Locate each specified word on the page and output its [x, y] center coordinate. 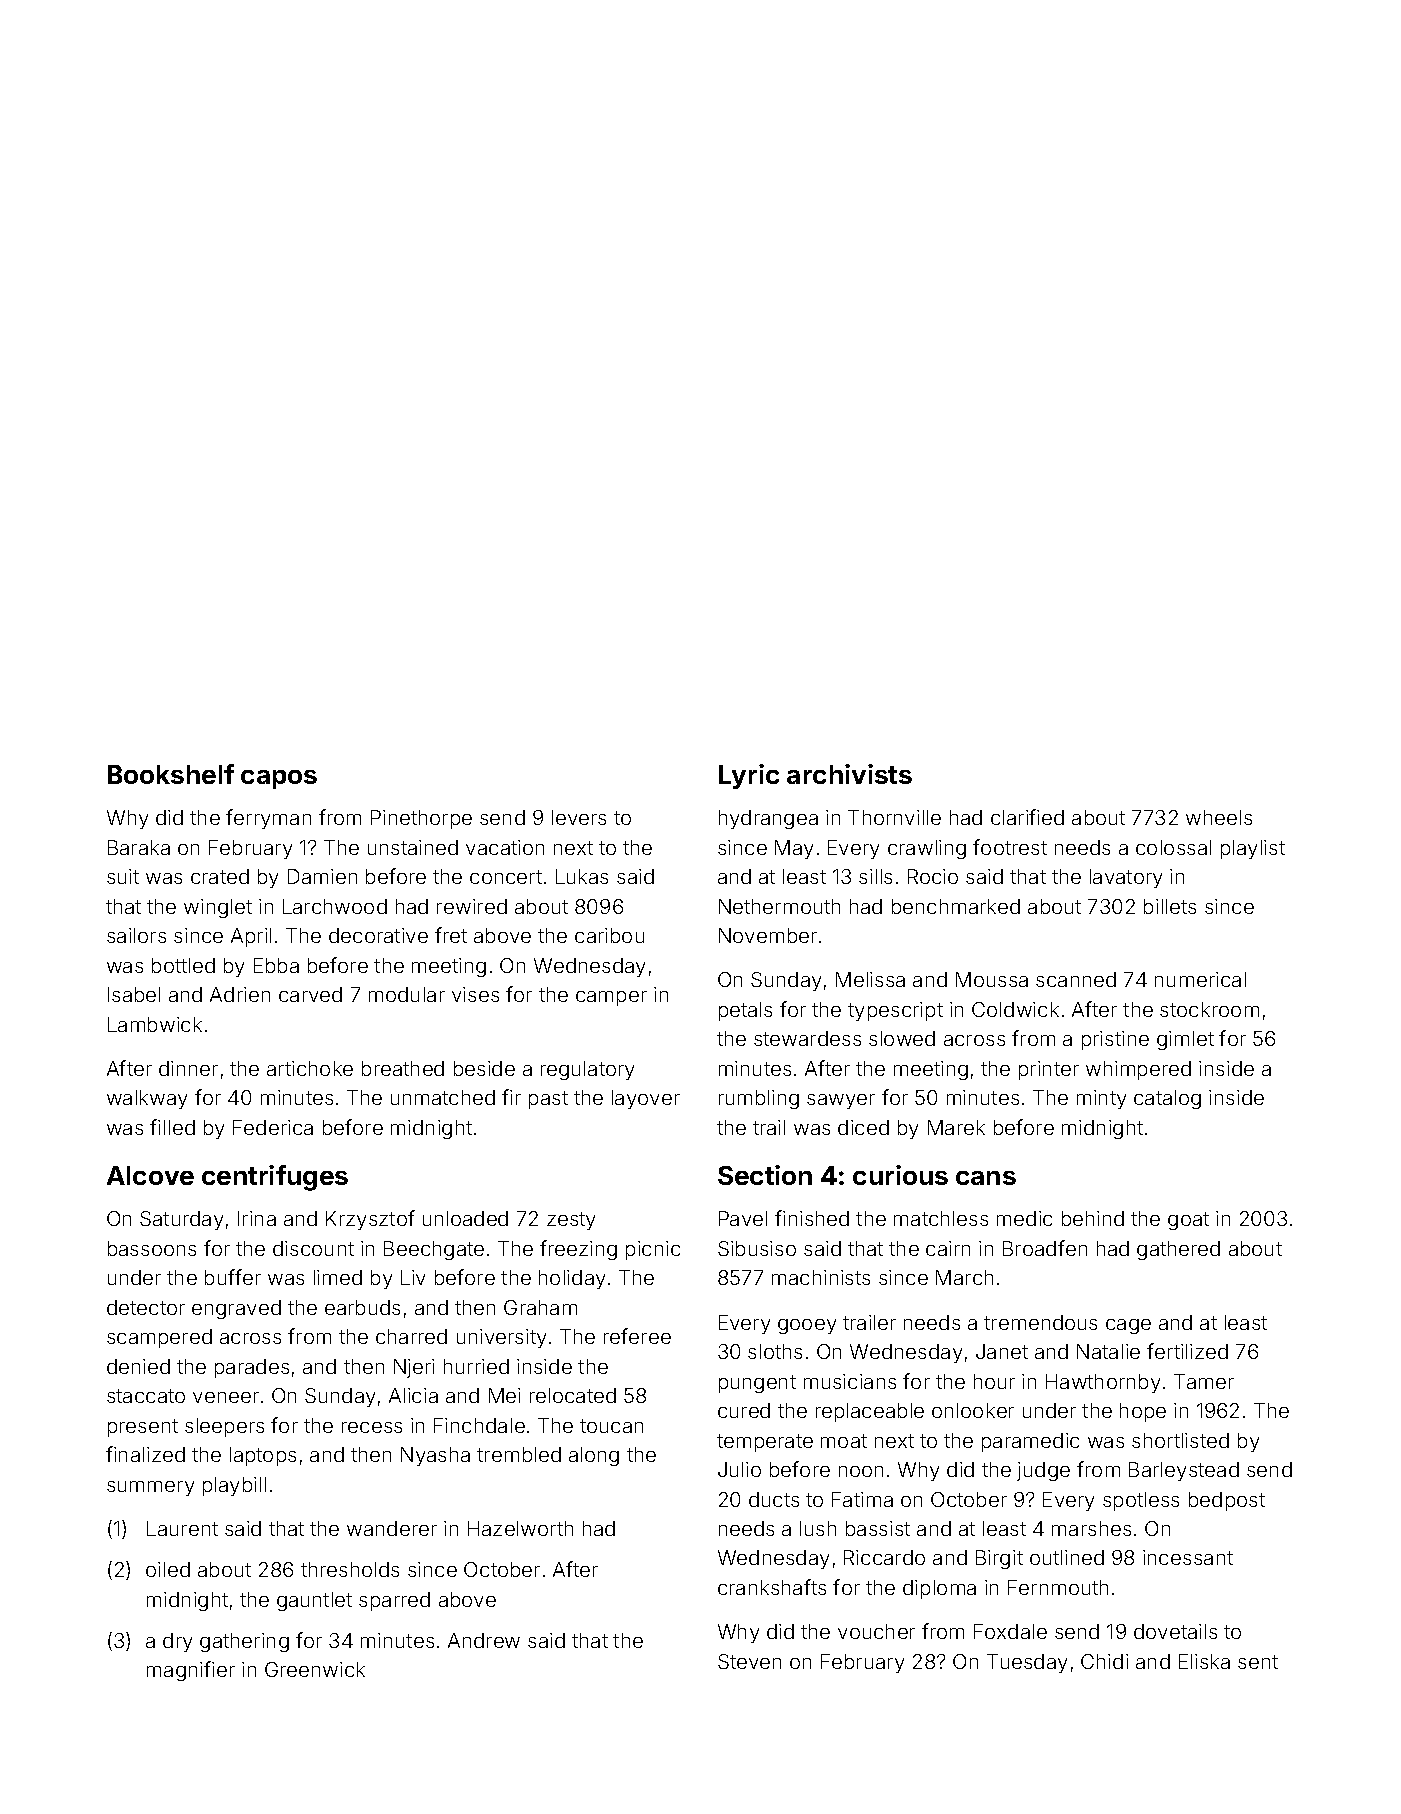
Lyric [749, 776]
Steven [749, 1661]
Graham [540, 1307]
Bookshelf [171, 774]
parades [252, 1368]
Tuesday [1027, 1663]
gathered [1178, 1250]
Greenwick [315, 1669]
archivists [849, 774]
